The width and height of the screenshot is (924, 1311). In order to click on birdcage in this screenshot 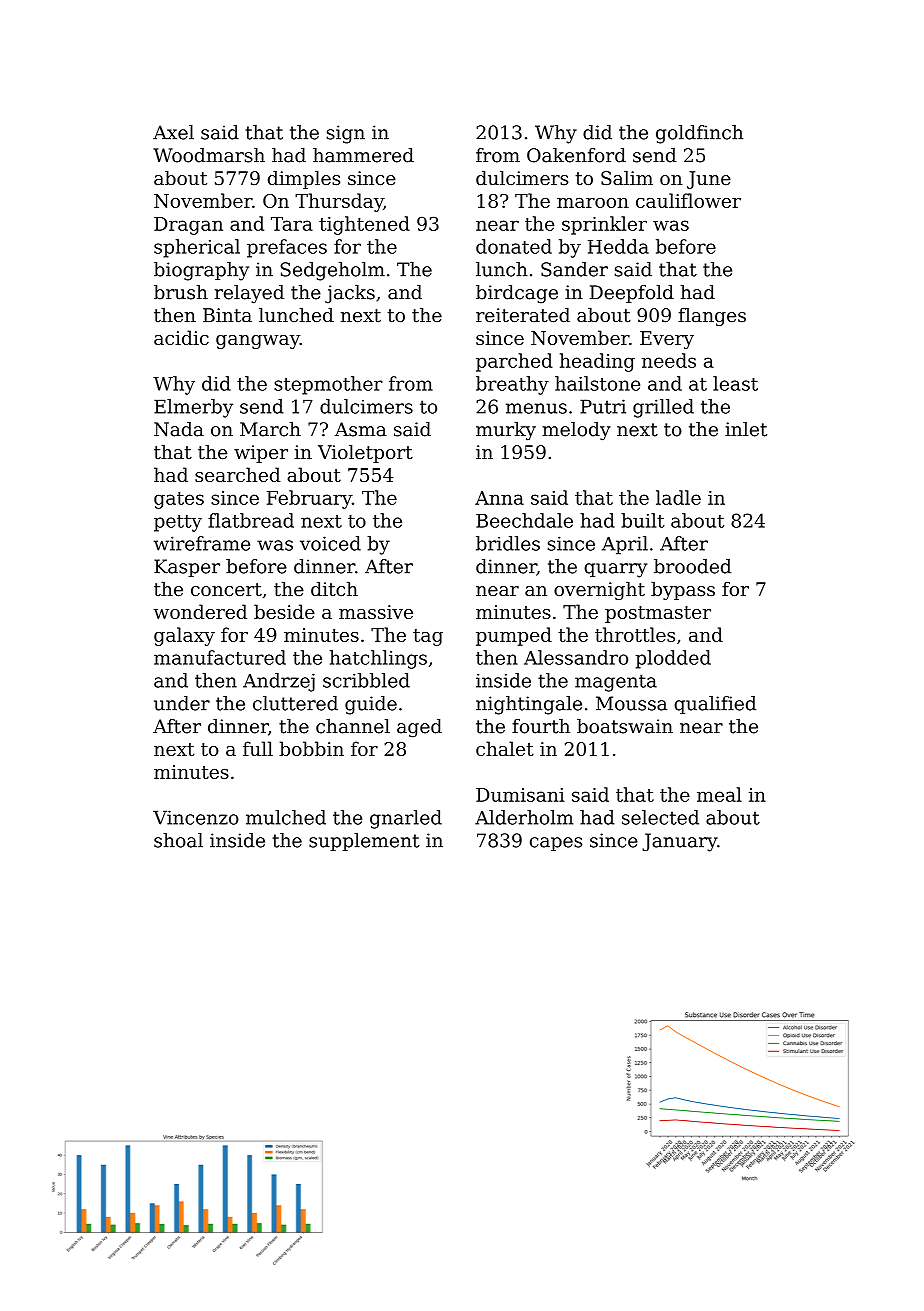, I will do `click(517, 294)`.
